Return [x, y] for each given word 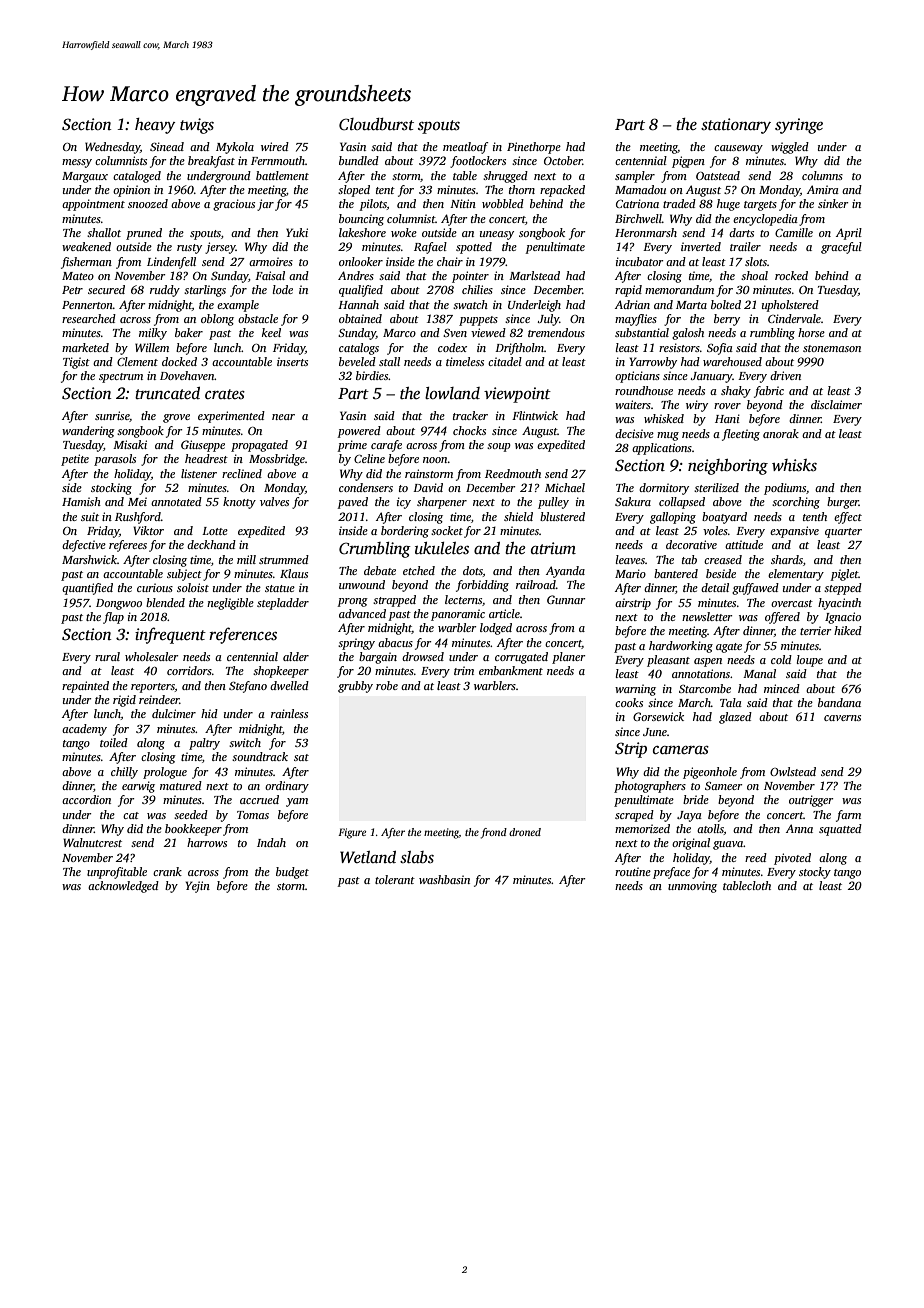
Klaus [294, 573]
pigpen [688, 162]
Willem [152, 347]
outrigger [811, 801]
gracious [234, 205]
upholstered [790, 306]
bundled [359, 160]
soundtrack [260, 756]
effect [848, 518]
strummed [284, 559]
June [655, 732]
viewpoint [517, 395]
